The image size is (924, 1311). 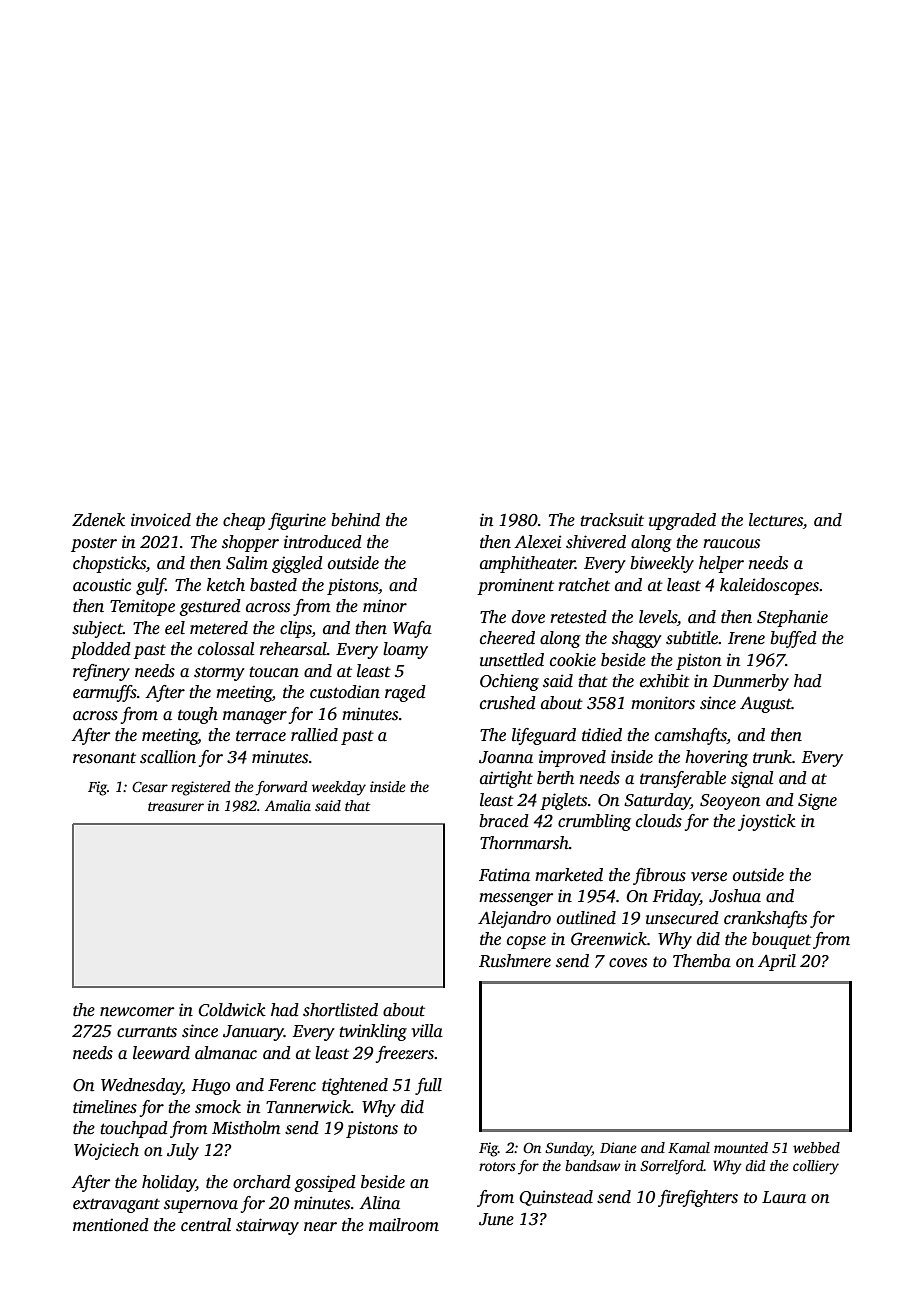 I want to click on smock, so click(x=218, y=1107).
